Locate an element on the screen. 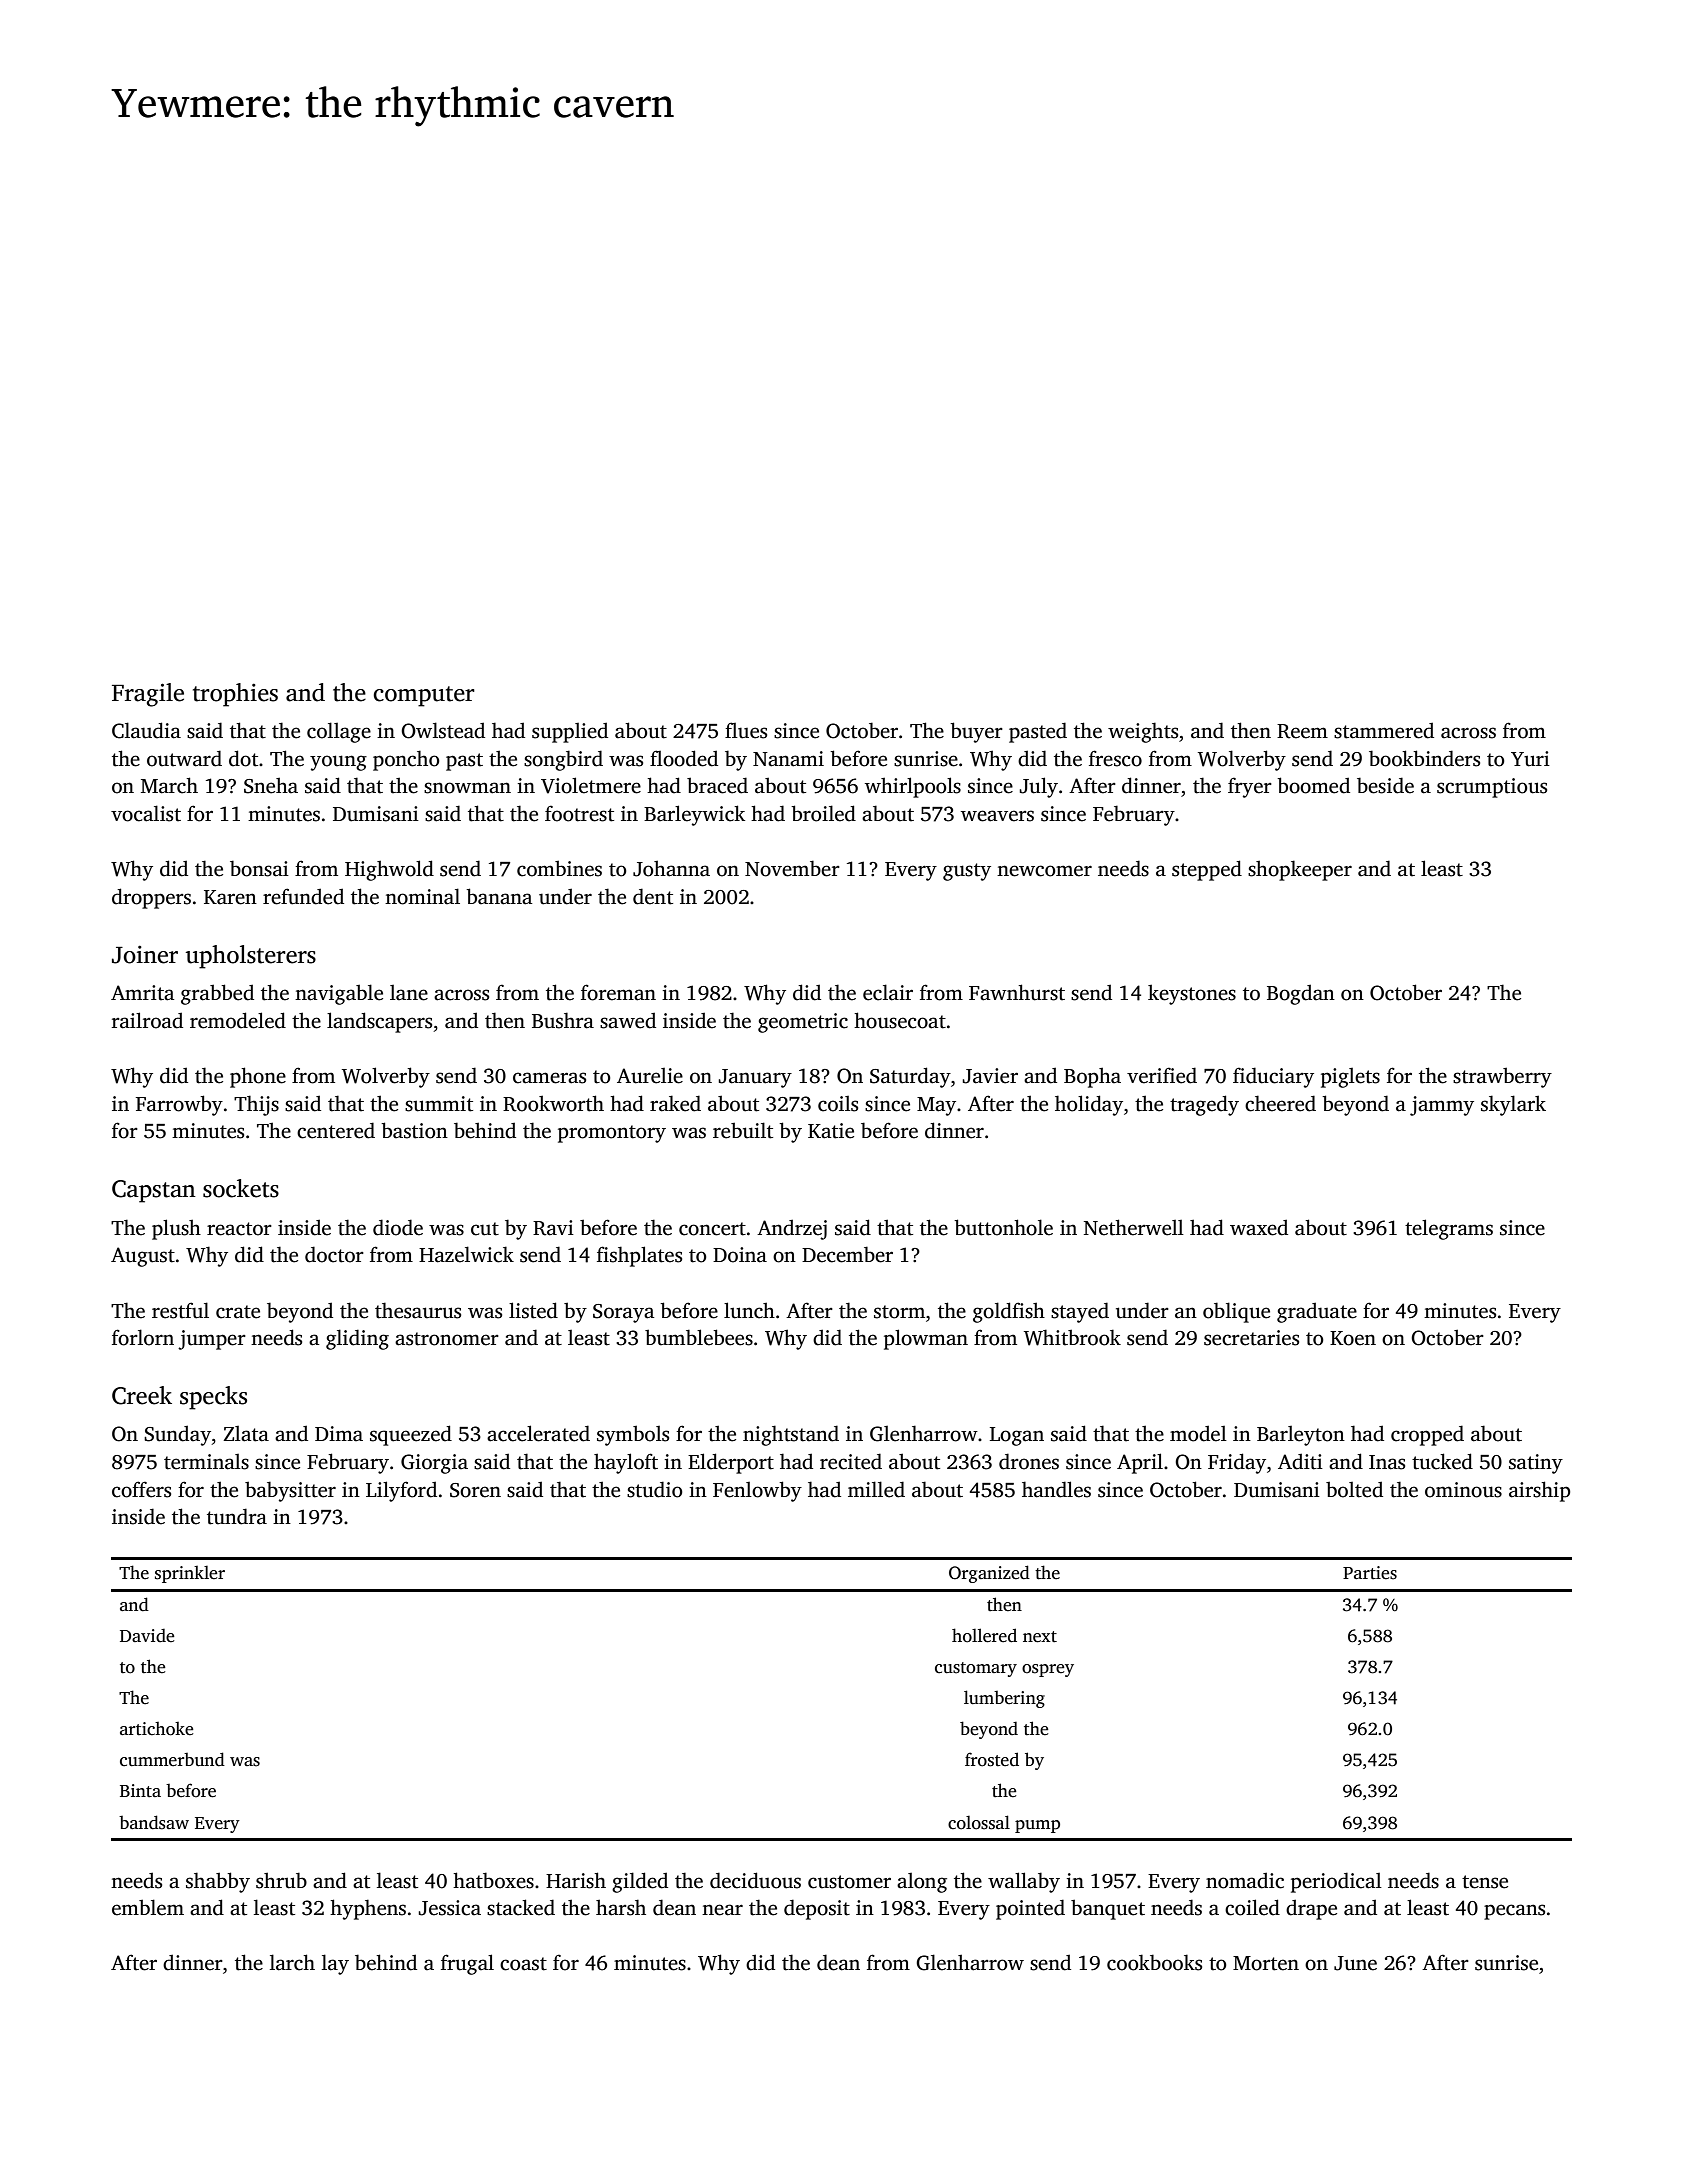  cummerbund is located at coordinates (172, 1759).
